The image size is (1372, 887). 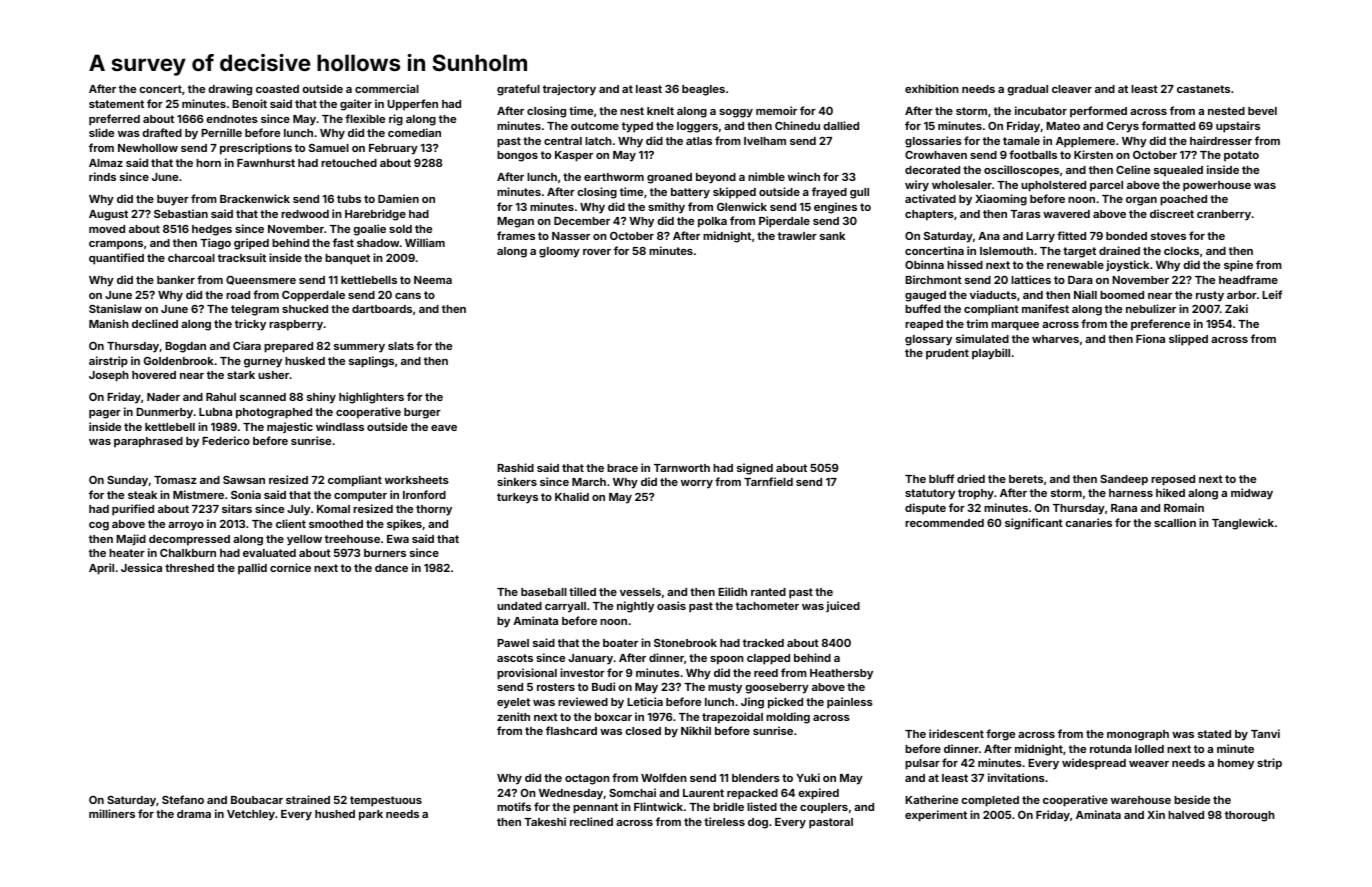 I want to click on sitars, so click(x=237, y=508).
